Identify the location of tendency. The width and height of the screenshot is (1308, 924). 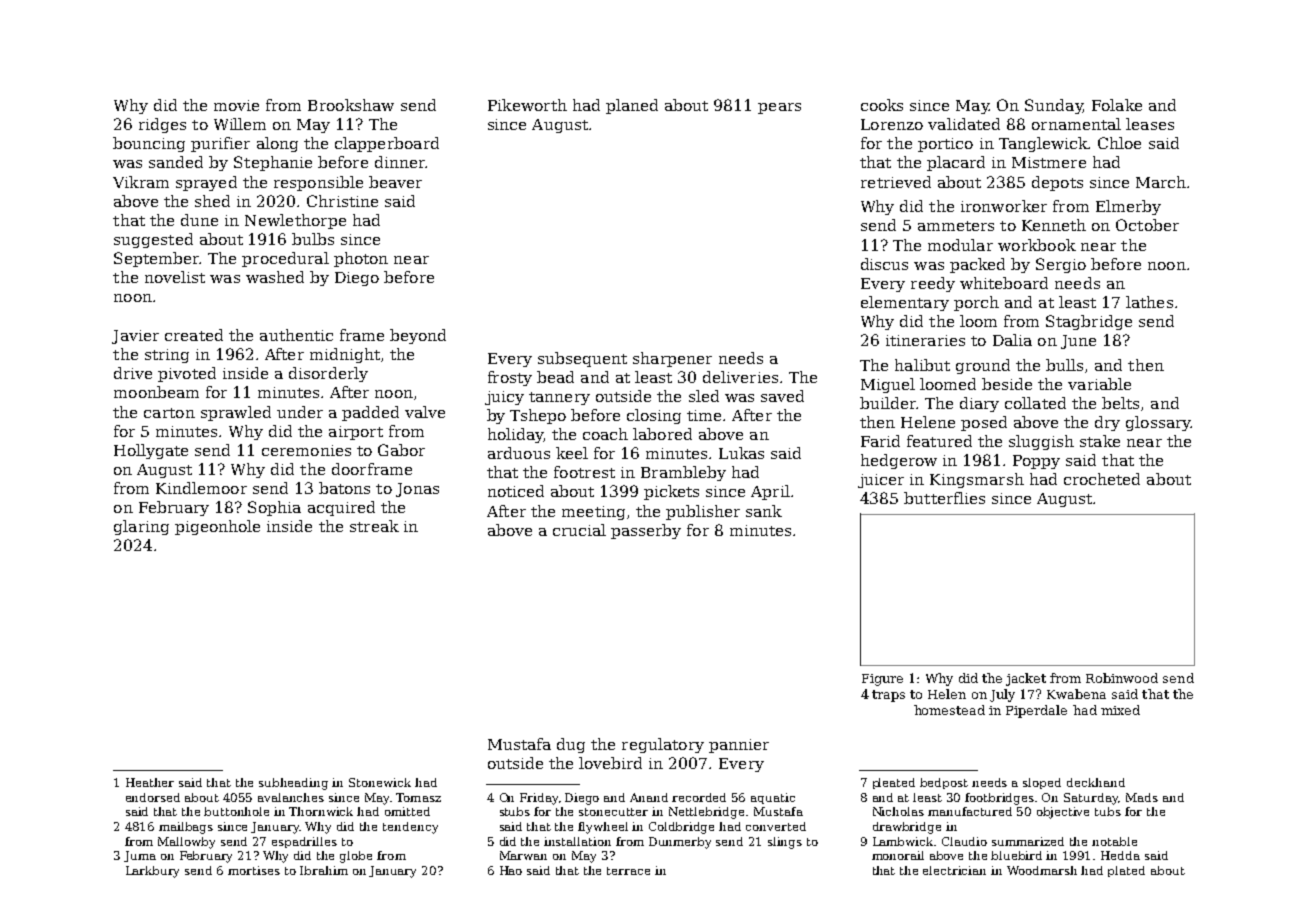
(410, 828).
